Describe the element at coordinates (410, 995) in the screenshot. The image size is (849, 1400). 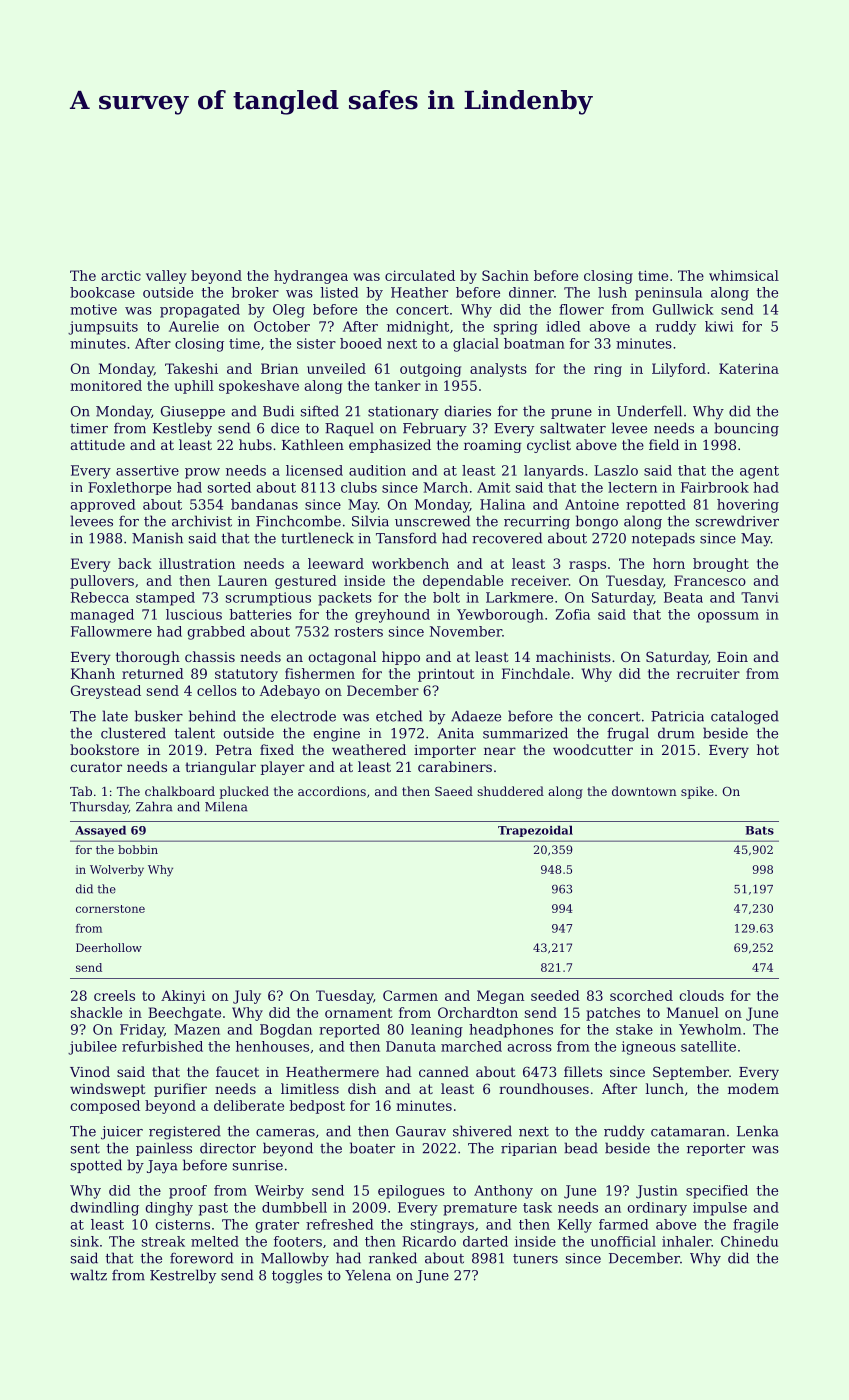
I see `Carmen` at that location.
